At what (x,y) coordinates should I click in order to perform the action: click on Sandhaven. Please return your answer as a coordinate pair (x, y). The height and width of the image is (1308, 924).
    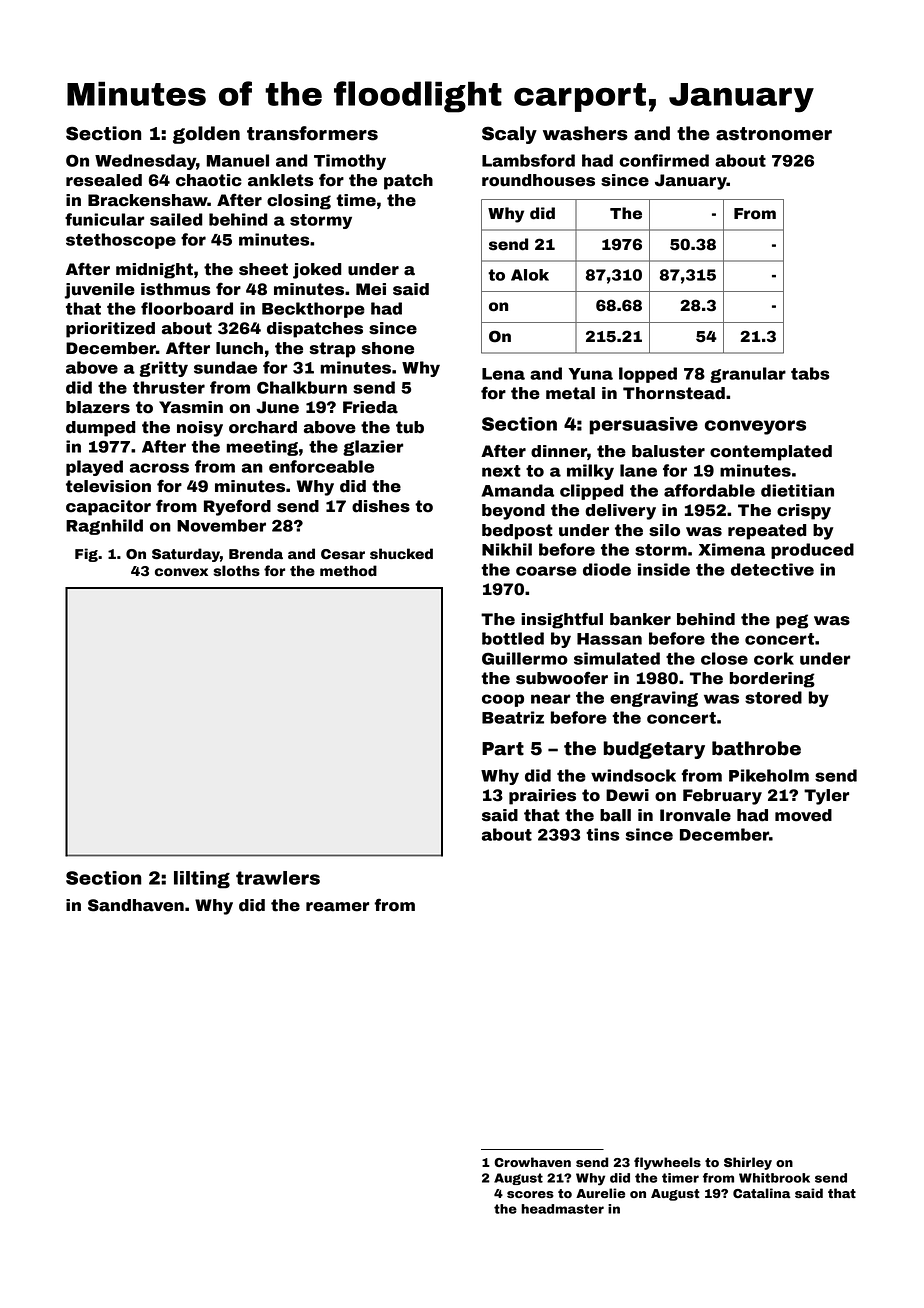
    Looking at the image, I should click on (136, 905).
